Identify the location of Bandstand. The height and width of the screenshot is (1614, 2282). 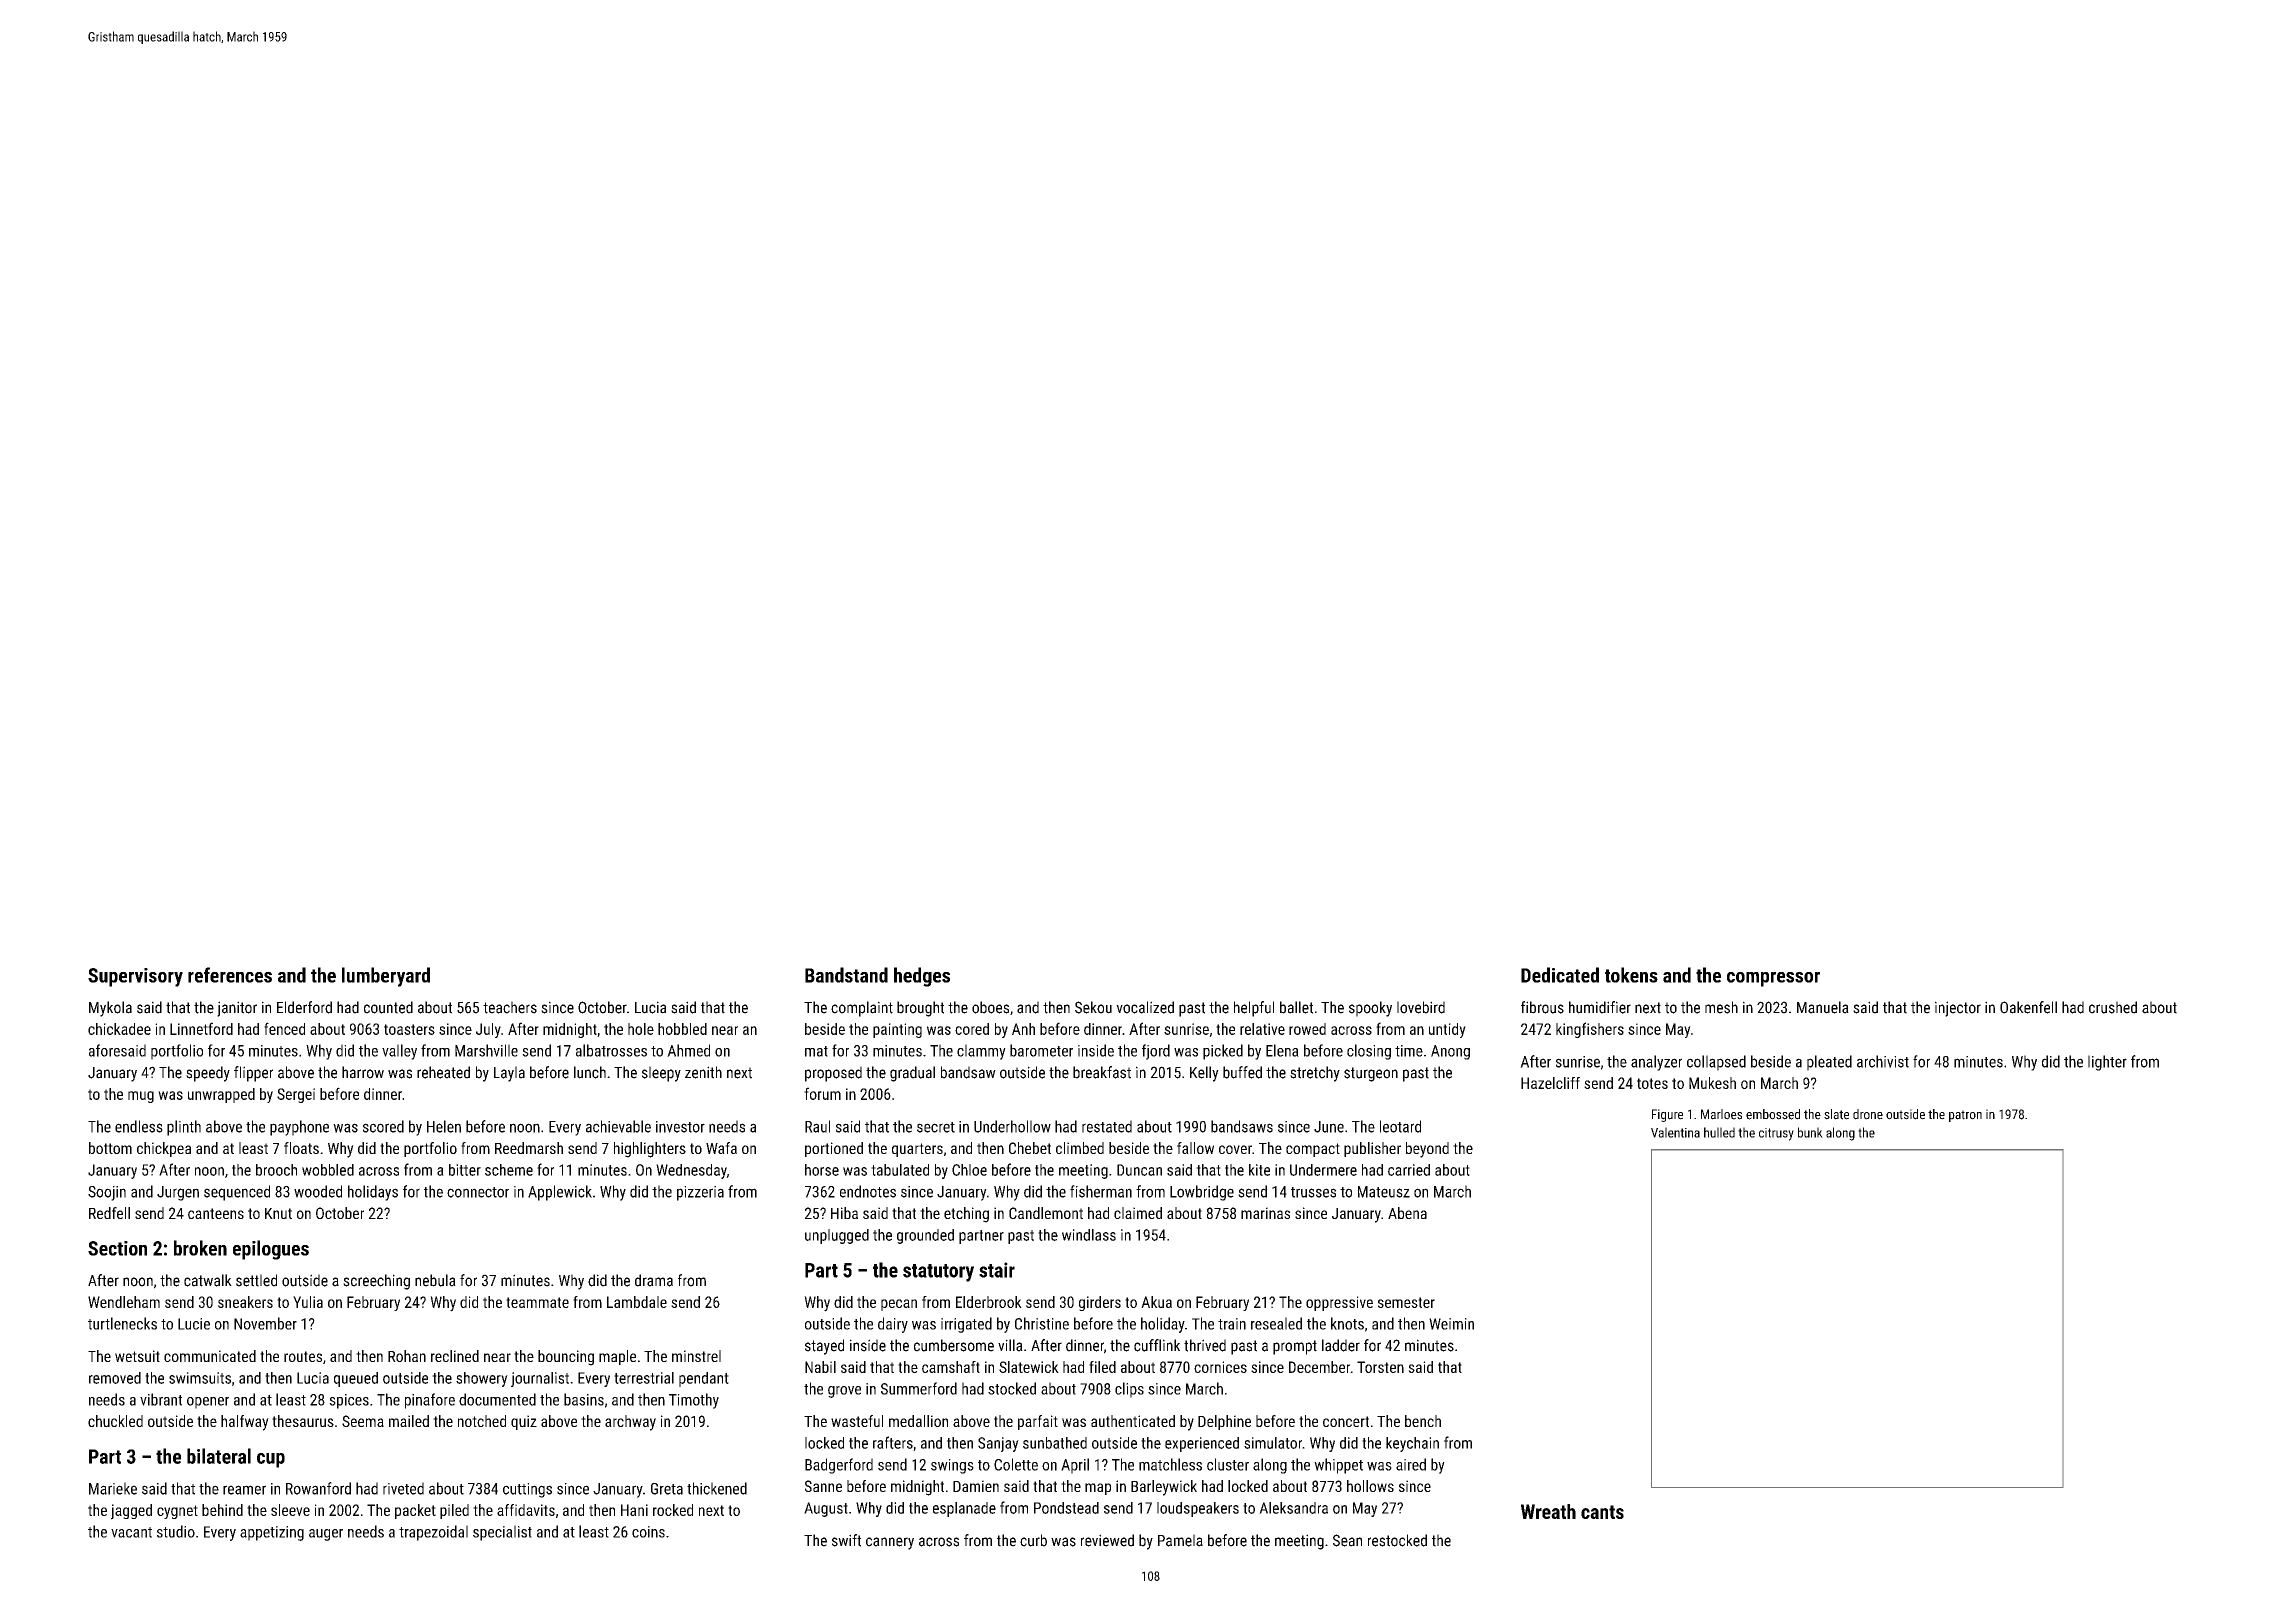
(846, 975).
